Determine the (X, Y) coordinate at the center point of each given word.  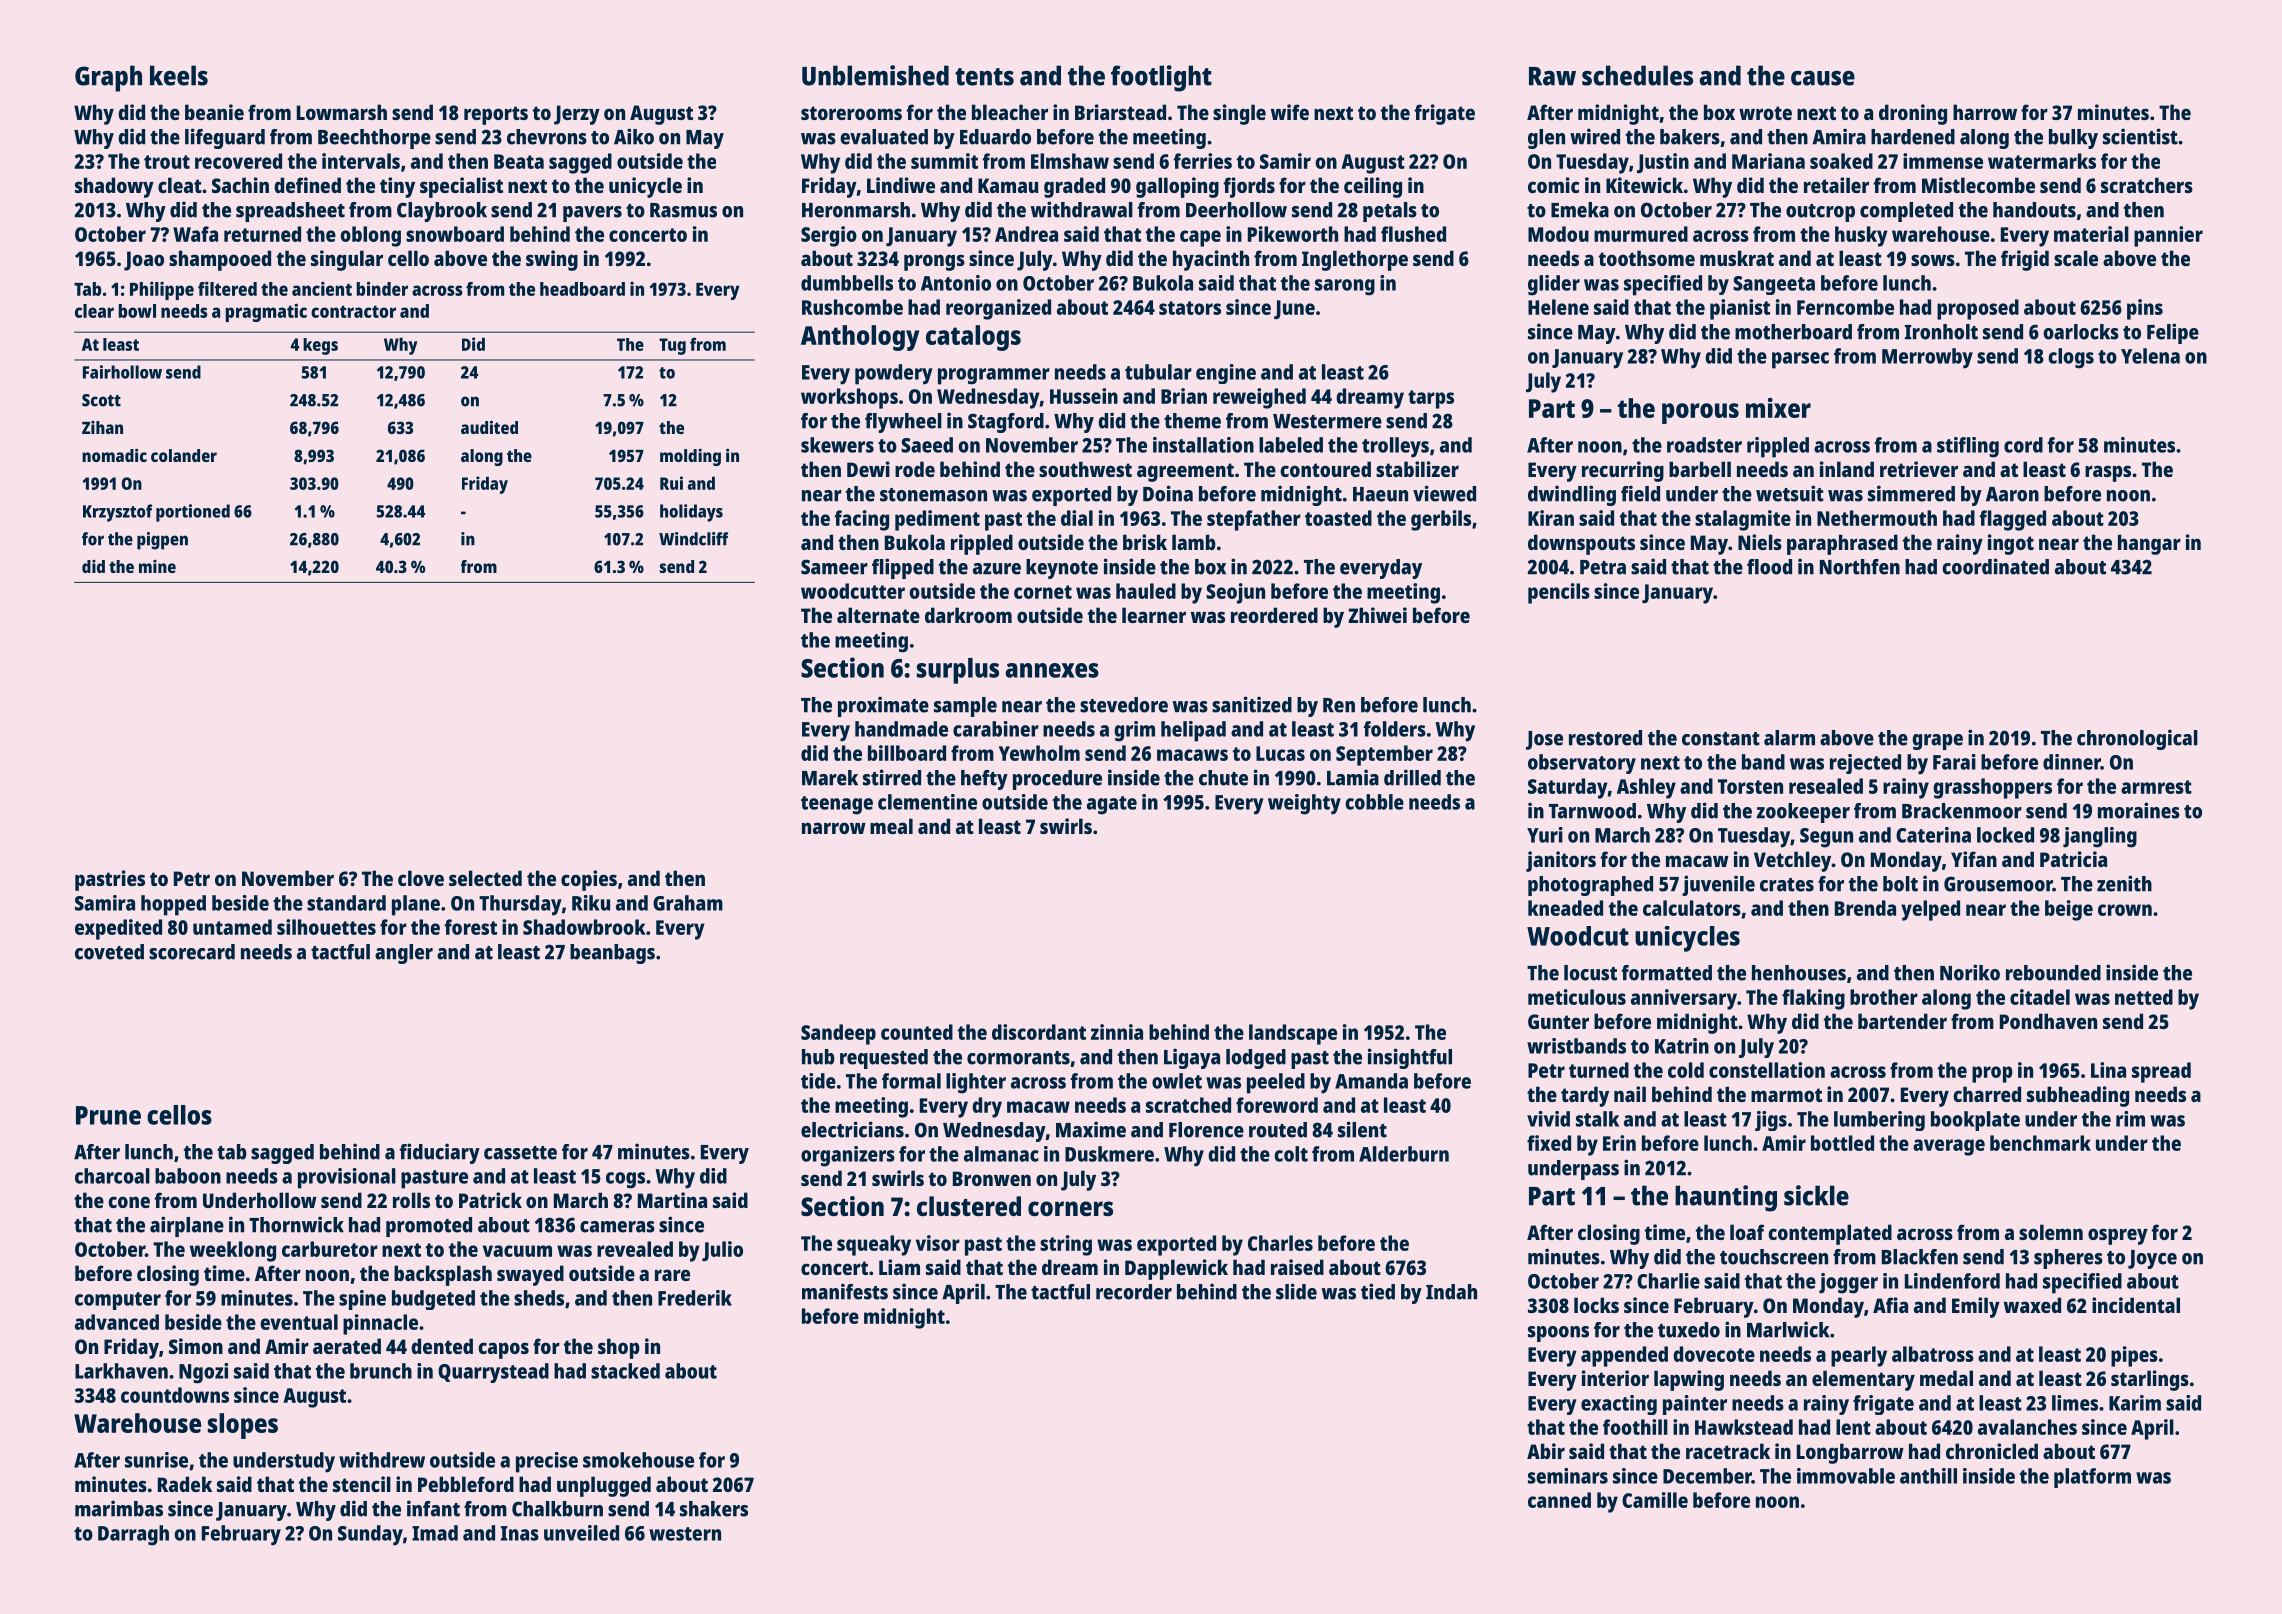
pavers (592, 214)
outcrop (1820, 213)
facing (861, 520)
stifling (1968, 447)
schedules (1637, 75)
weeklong (233, 1251)
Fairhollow (122, 372)
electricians (852, 1129)
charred (1987, 1094)
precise (547, 1462)
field (1640, 493)
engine (1226, 374)
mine (157, 566)
